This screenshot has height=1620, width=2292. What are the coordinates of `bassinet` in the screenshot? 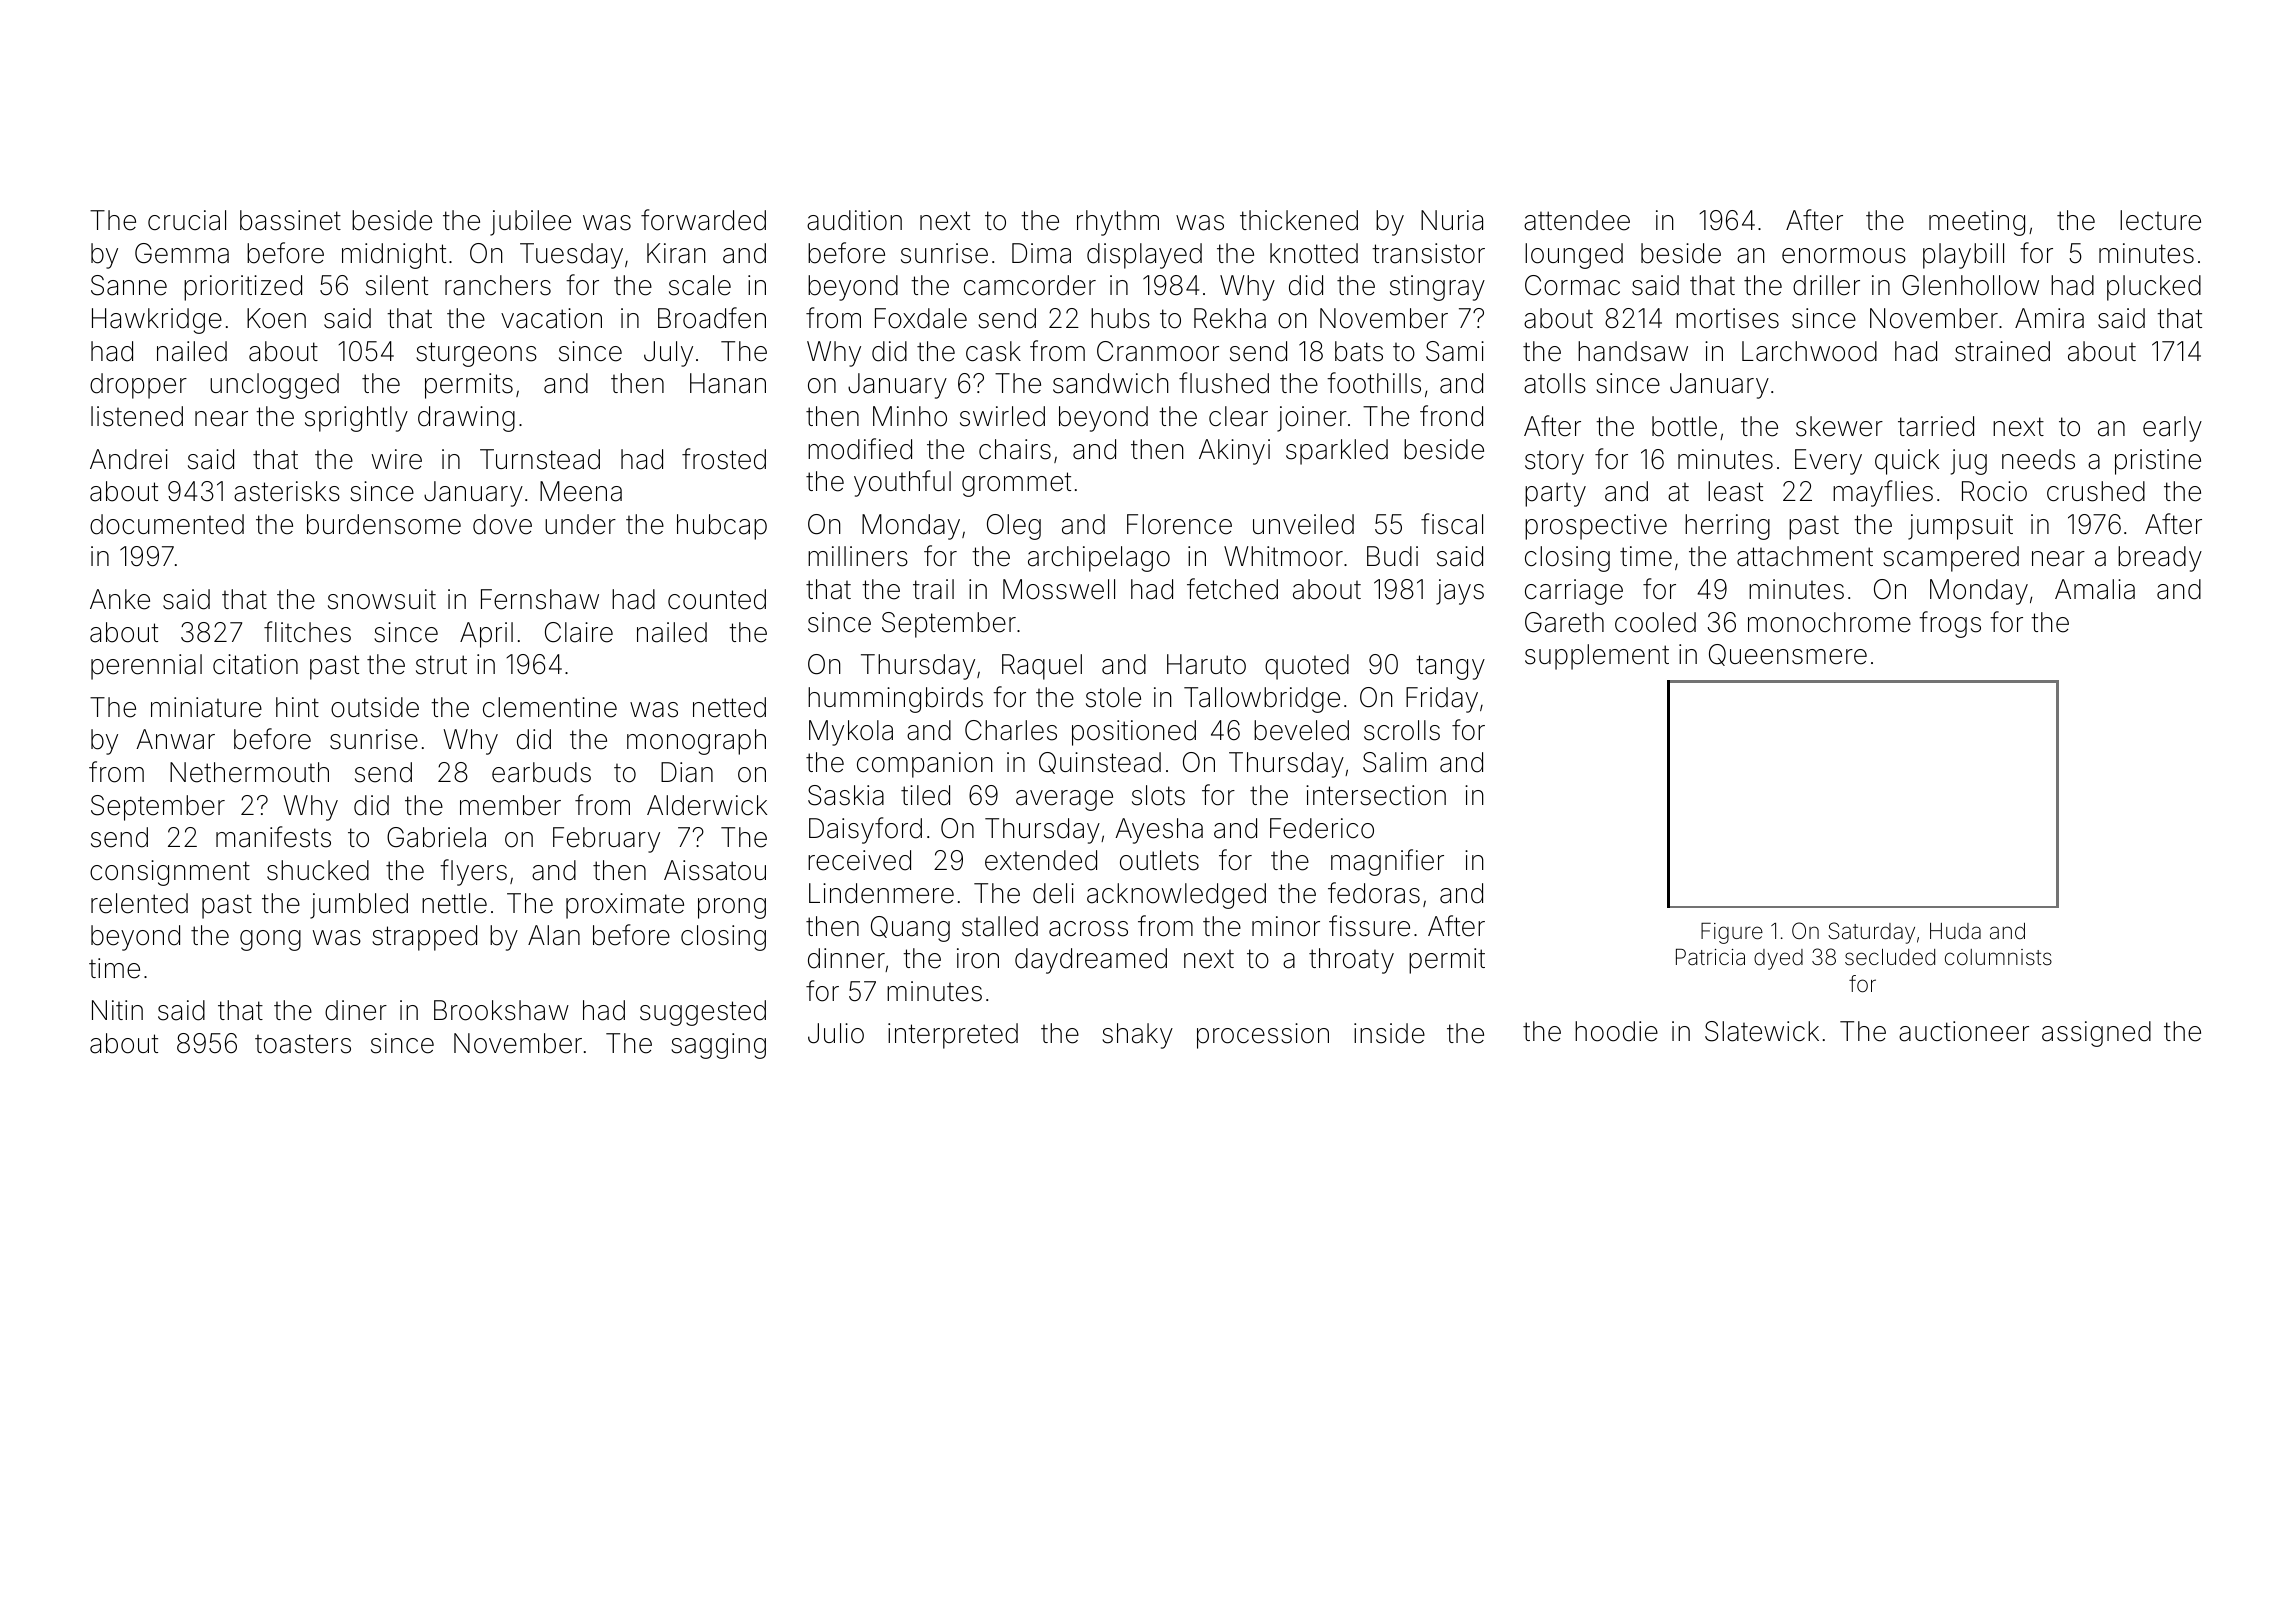 It's located at (290, 220).
